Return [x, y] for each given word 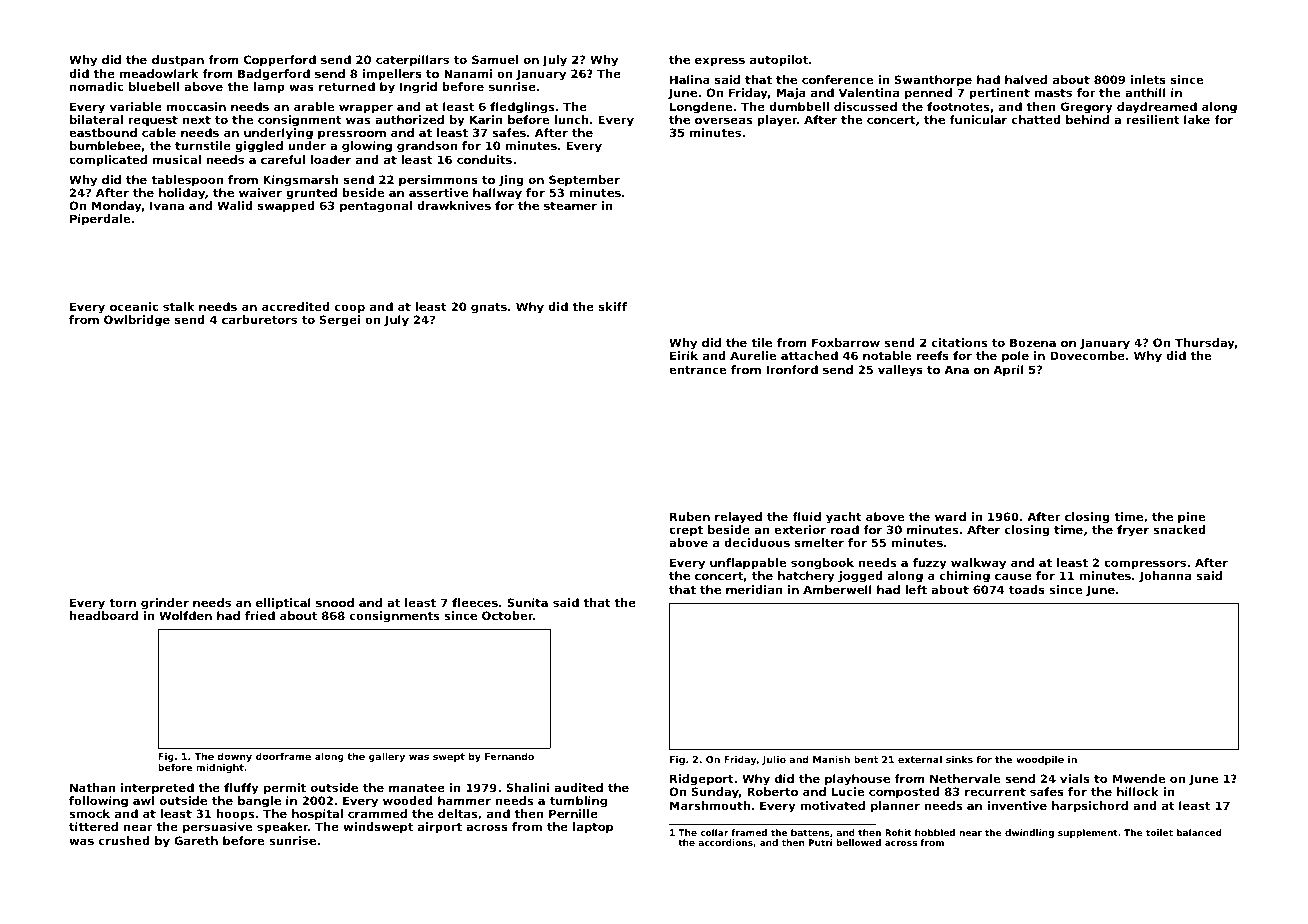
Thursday [1205, 344]
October [507, 615]
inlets [1148, 79]
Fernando [509, 756]
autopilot [779, 61]
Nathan [93, 787]
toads [1027, 589]
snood [335, 602]
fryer [1133, 531]
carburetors [259, 319]
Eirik [684, 355]
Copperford [280, 61]
